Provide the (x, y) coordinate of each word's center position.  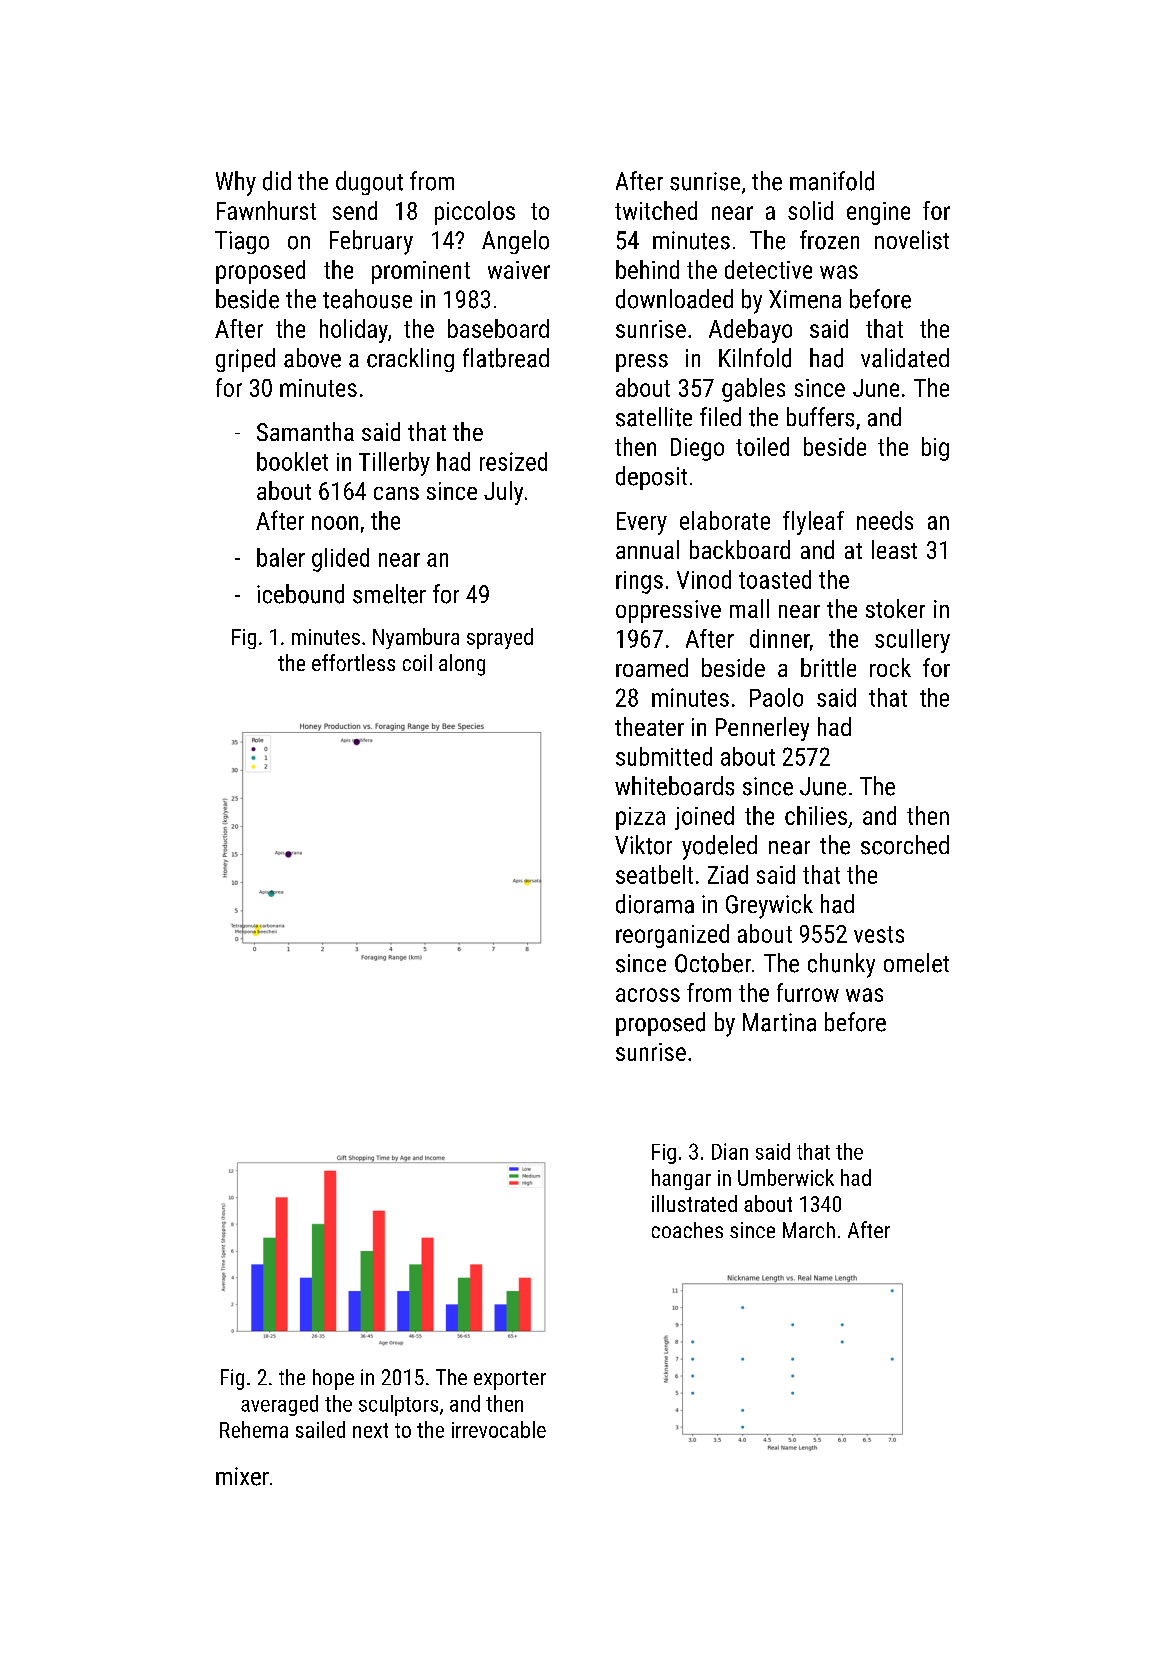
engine (878, 213)
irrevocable (499, 1429)
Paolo (776, 697)
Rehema (254, 1429)
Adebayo (750, 331)
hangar (681, 1179)
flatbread (506, 358)
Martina (779, 1022)
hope (333, 1379)
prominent (421, 272)
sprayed (500, 638)
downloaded (674, 299)
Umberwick (786, 1177)
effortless (353, 662)
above (312, 358)
